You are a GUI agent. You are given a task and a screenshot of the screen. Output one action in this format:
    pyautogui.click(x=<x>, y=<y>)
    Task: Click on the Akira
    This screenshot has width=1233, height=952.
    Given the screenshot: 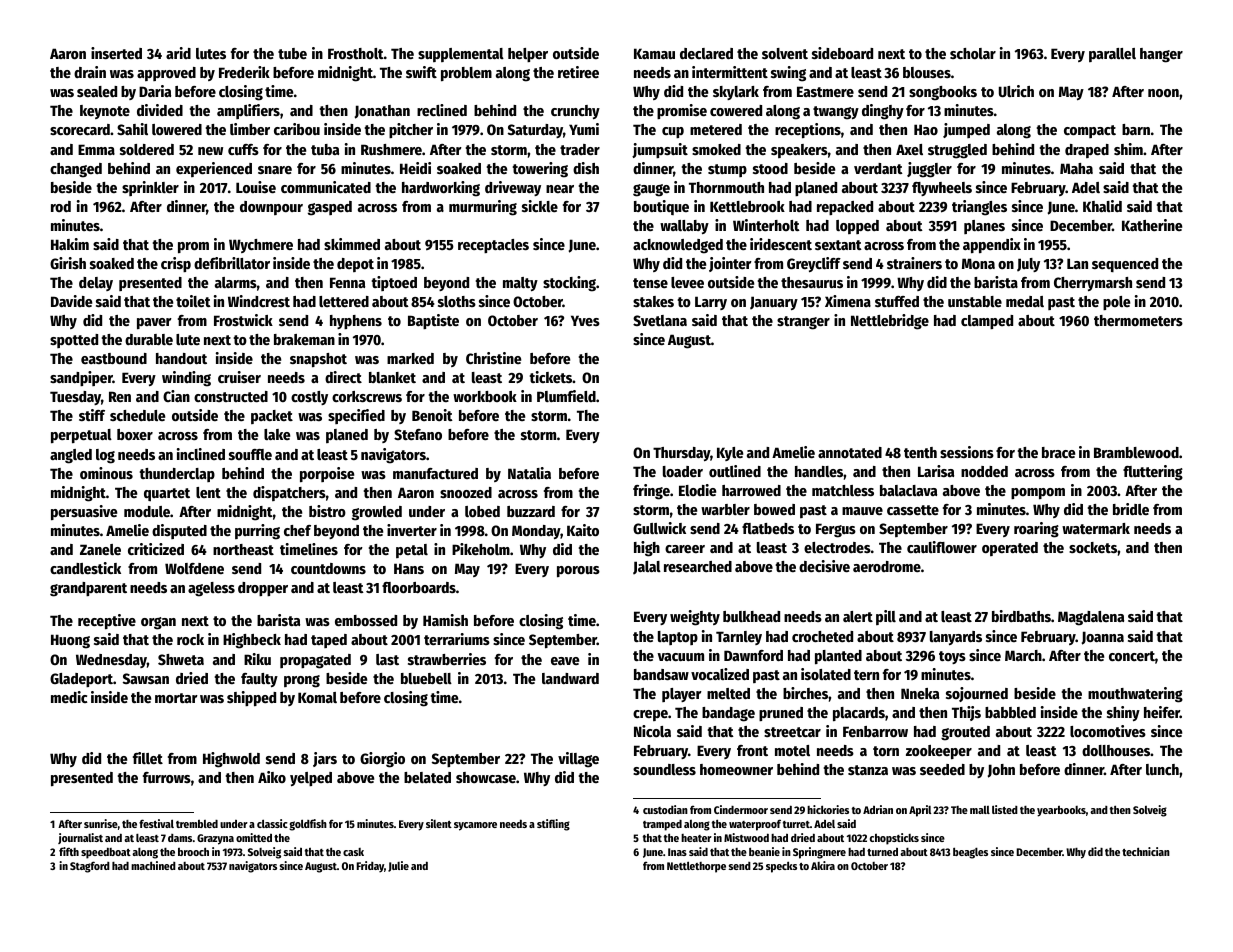 What is the action you would take?
    pyautogui.click(x=823, y=865)
